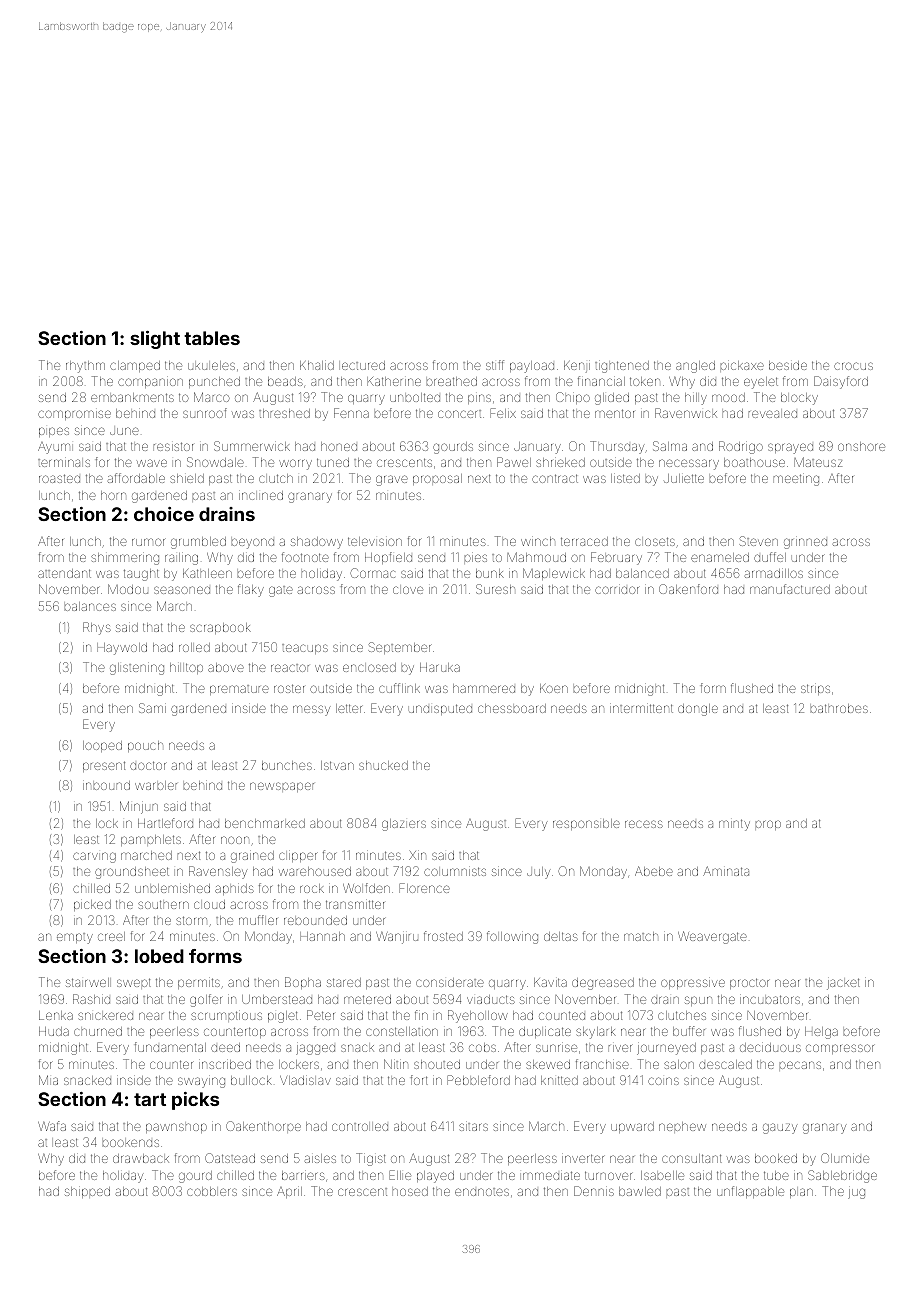 The width and height of the screenshot is (924, 1308). What do you see at coordinates (87, 1192) in the screenshot?
I see `shipped` at bounding box center [87, 1192].
